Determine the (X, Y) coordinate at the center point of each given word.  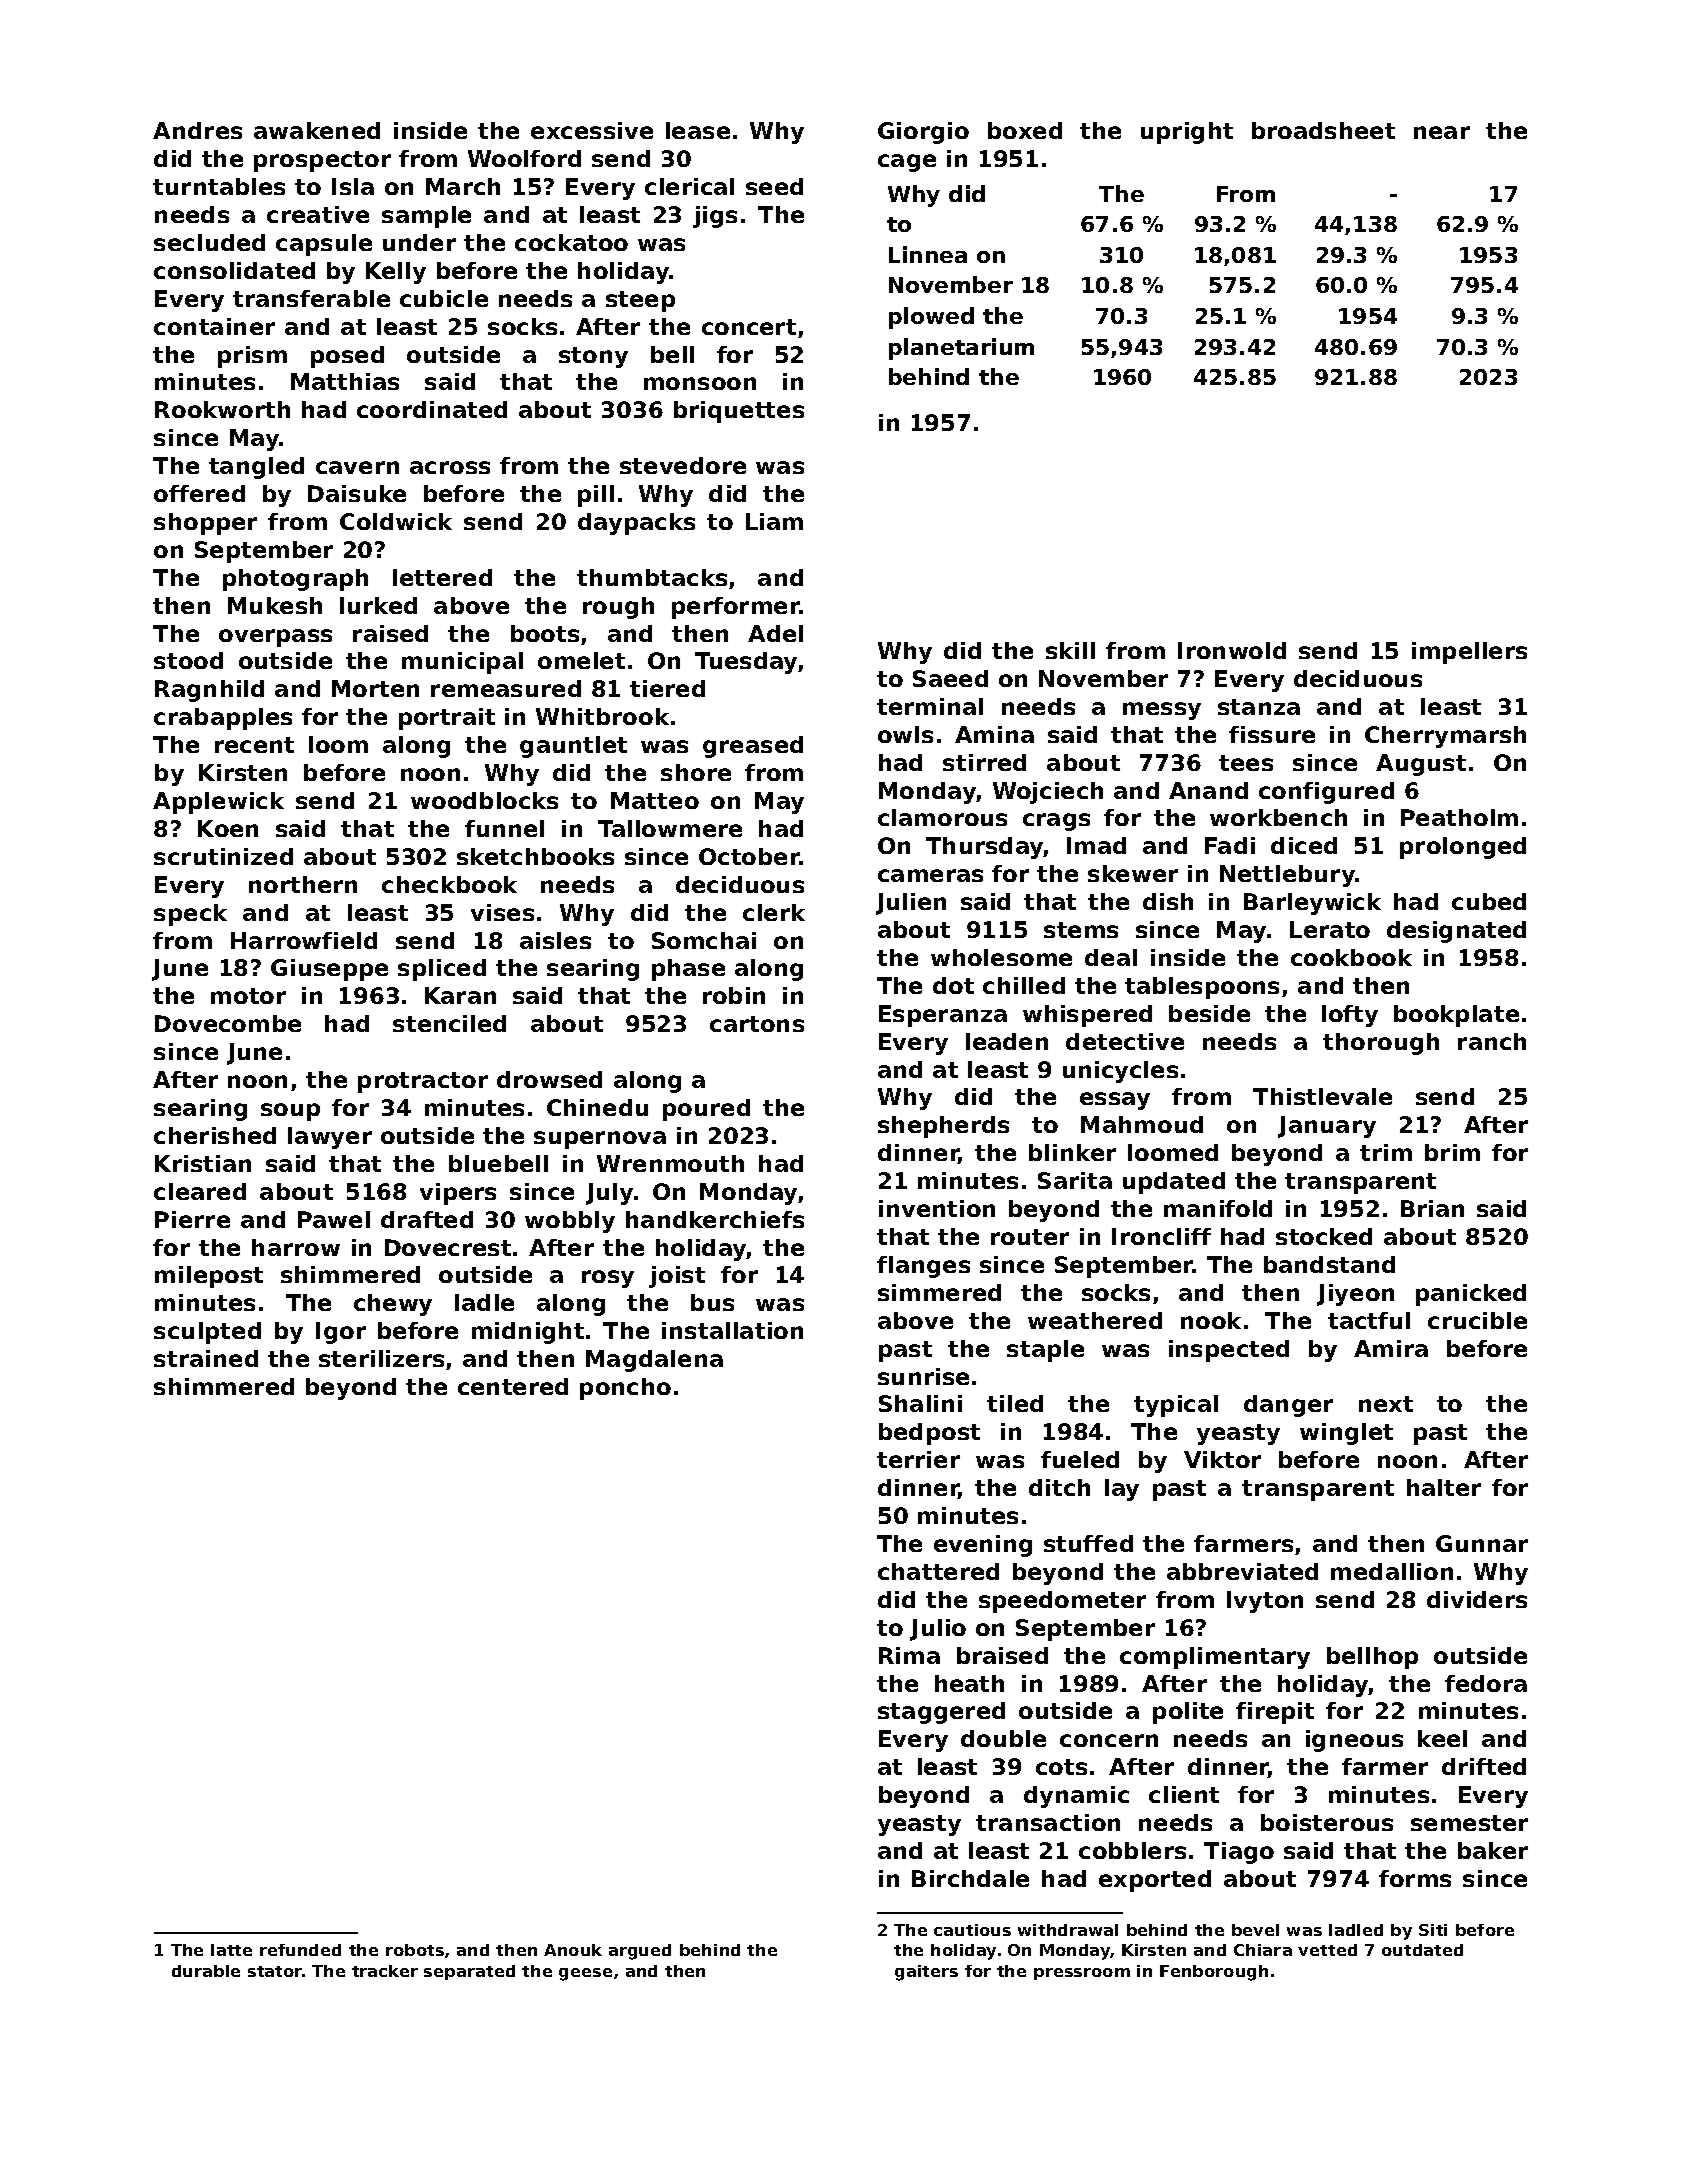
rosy (608, 1279)
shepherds (943, 1127)
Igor (341, 1333)
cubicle (444, 298)
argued (640, 1952)
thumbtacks (652, 577)
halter (1444, 1487)
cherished (215, 1135)
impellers (1469, 653)
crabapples (223, 719)
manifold (1218, 1208)
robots (415, 1950)
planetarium (961, 349)
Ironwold (1232, 650)
